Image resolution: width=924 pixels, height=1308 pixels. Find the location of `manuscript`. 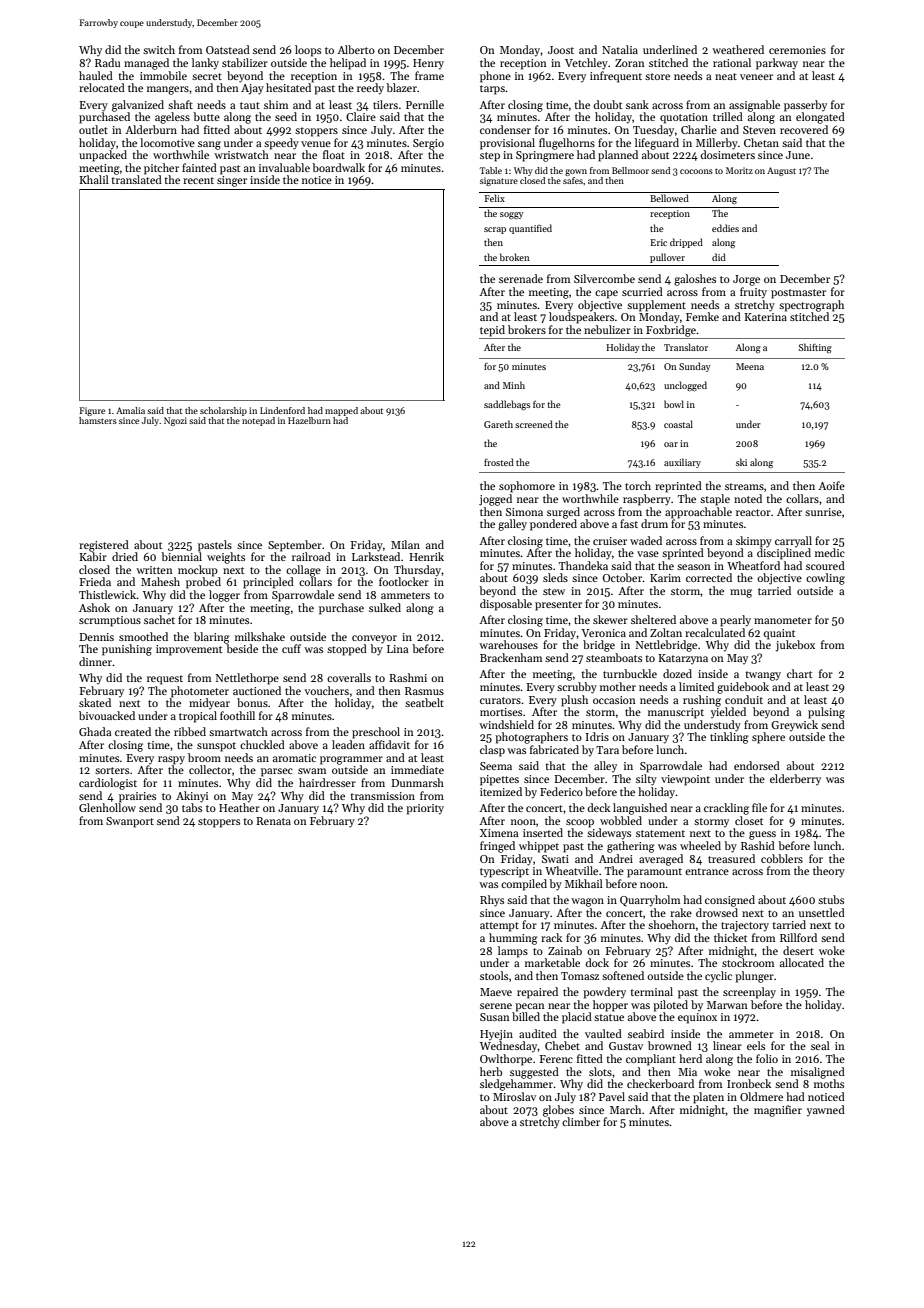

manuscript is located at coordinates (676, 713).
